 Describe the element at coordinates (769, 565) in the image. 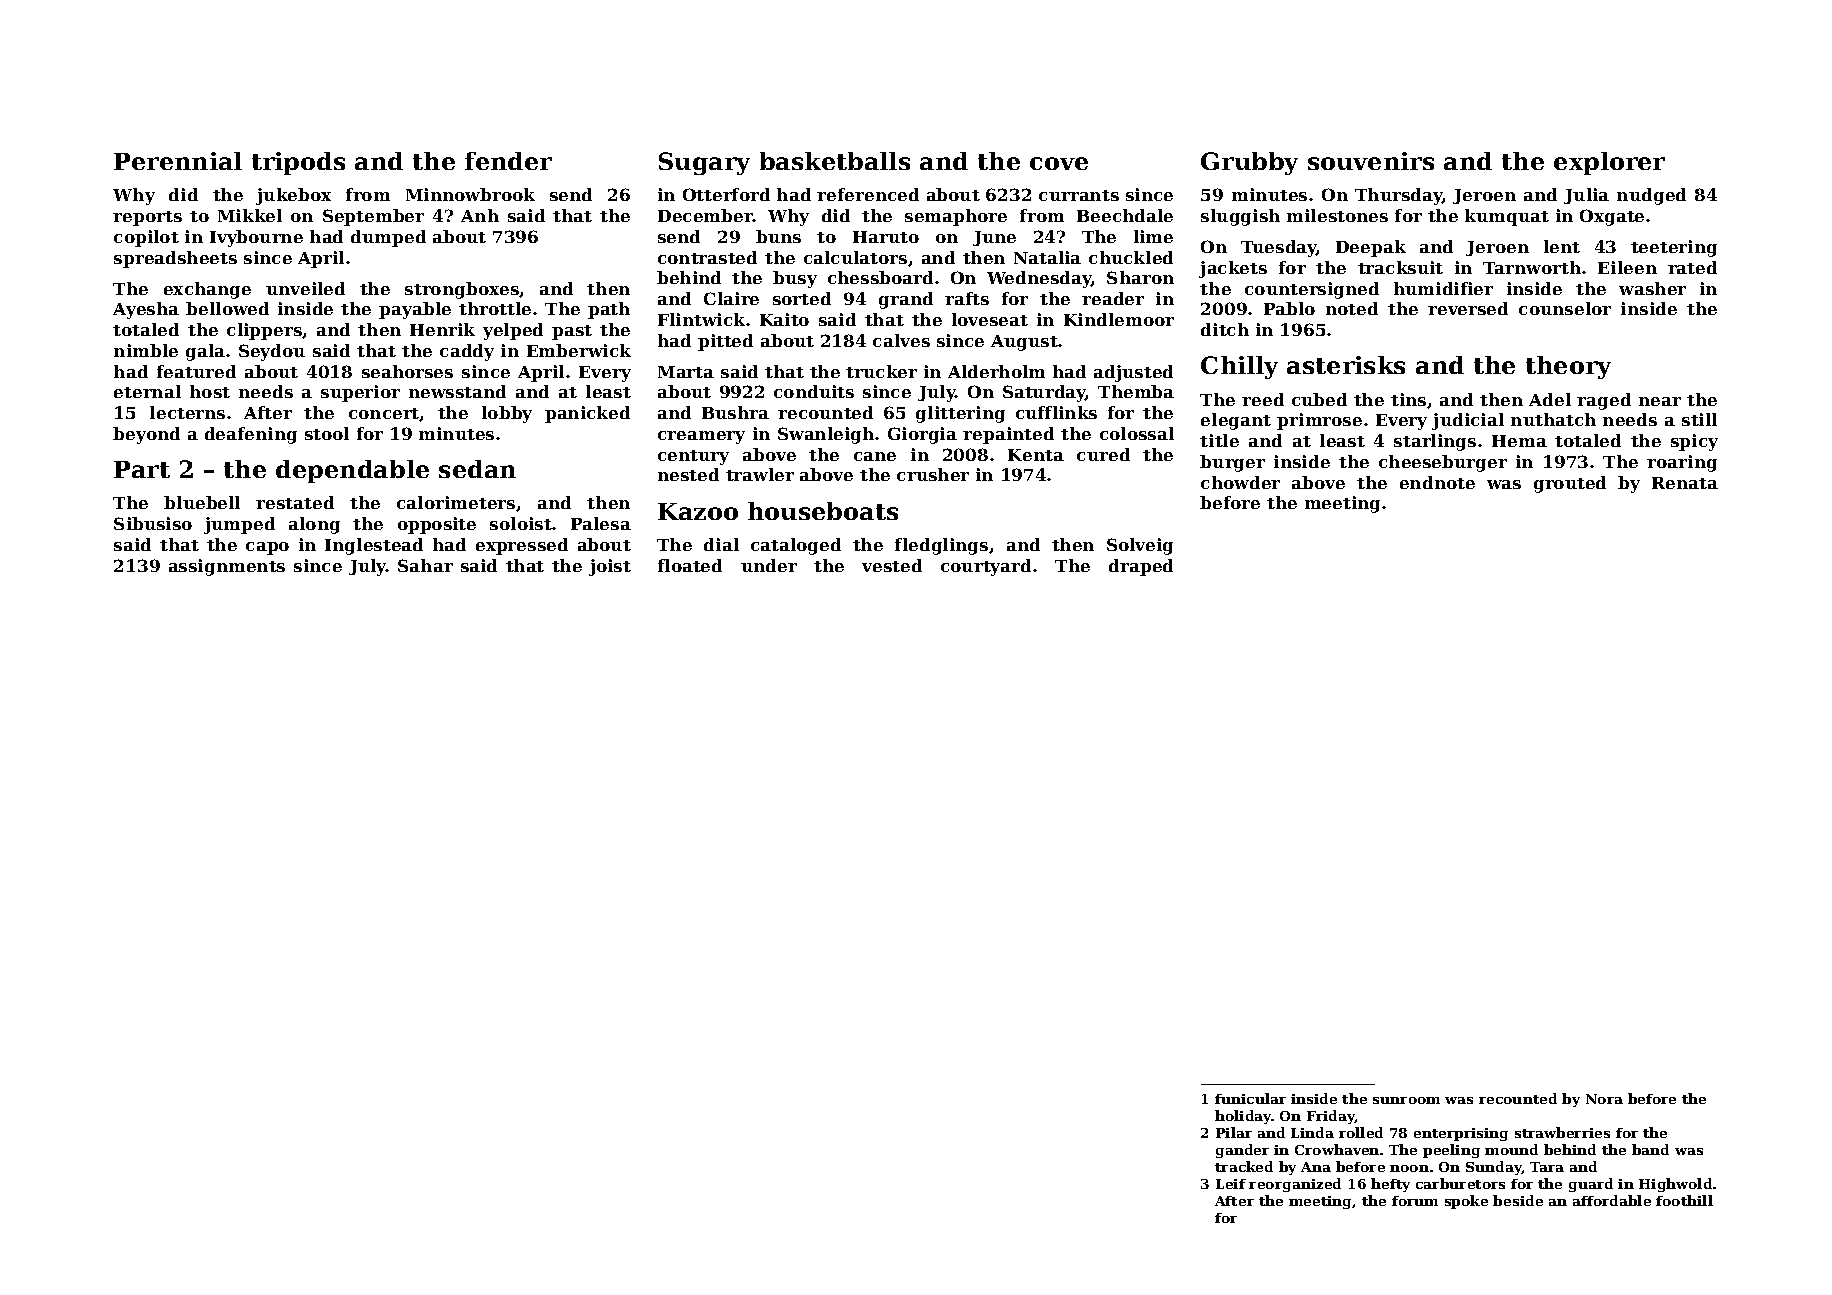

I see `under` at that location.
